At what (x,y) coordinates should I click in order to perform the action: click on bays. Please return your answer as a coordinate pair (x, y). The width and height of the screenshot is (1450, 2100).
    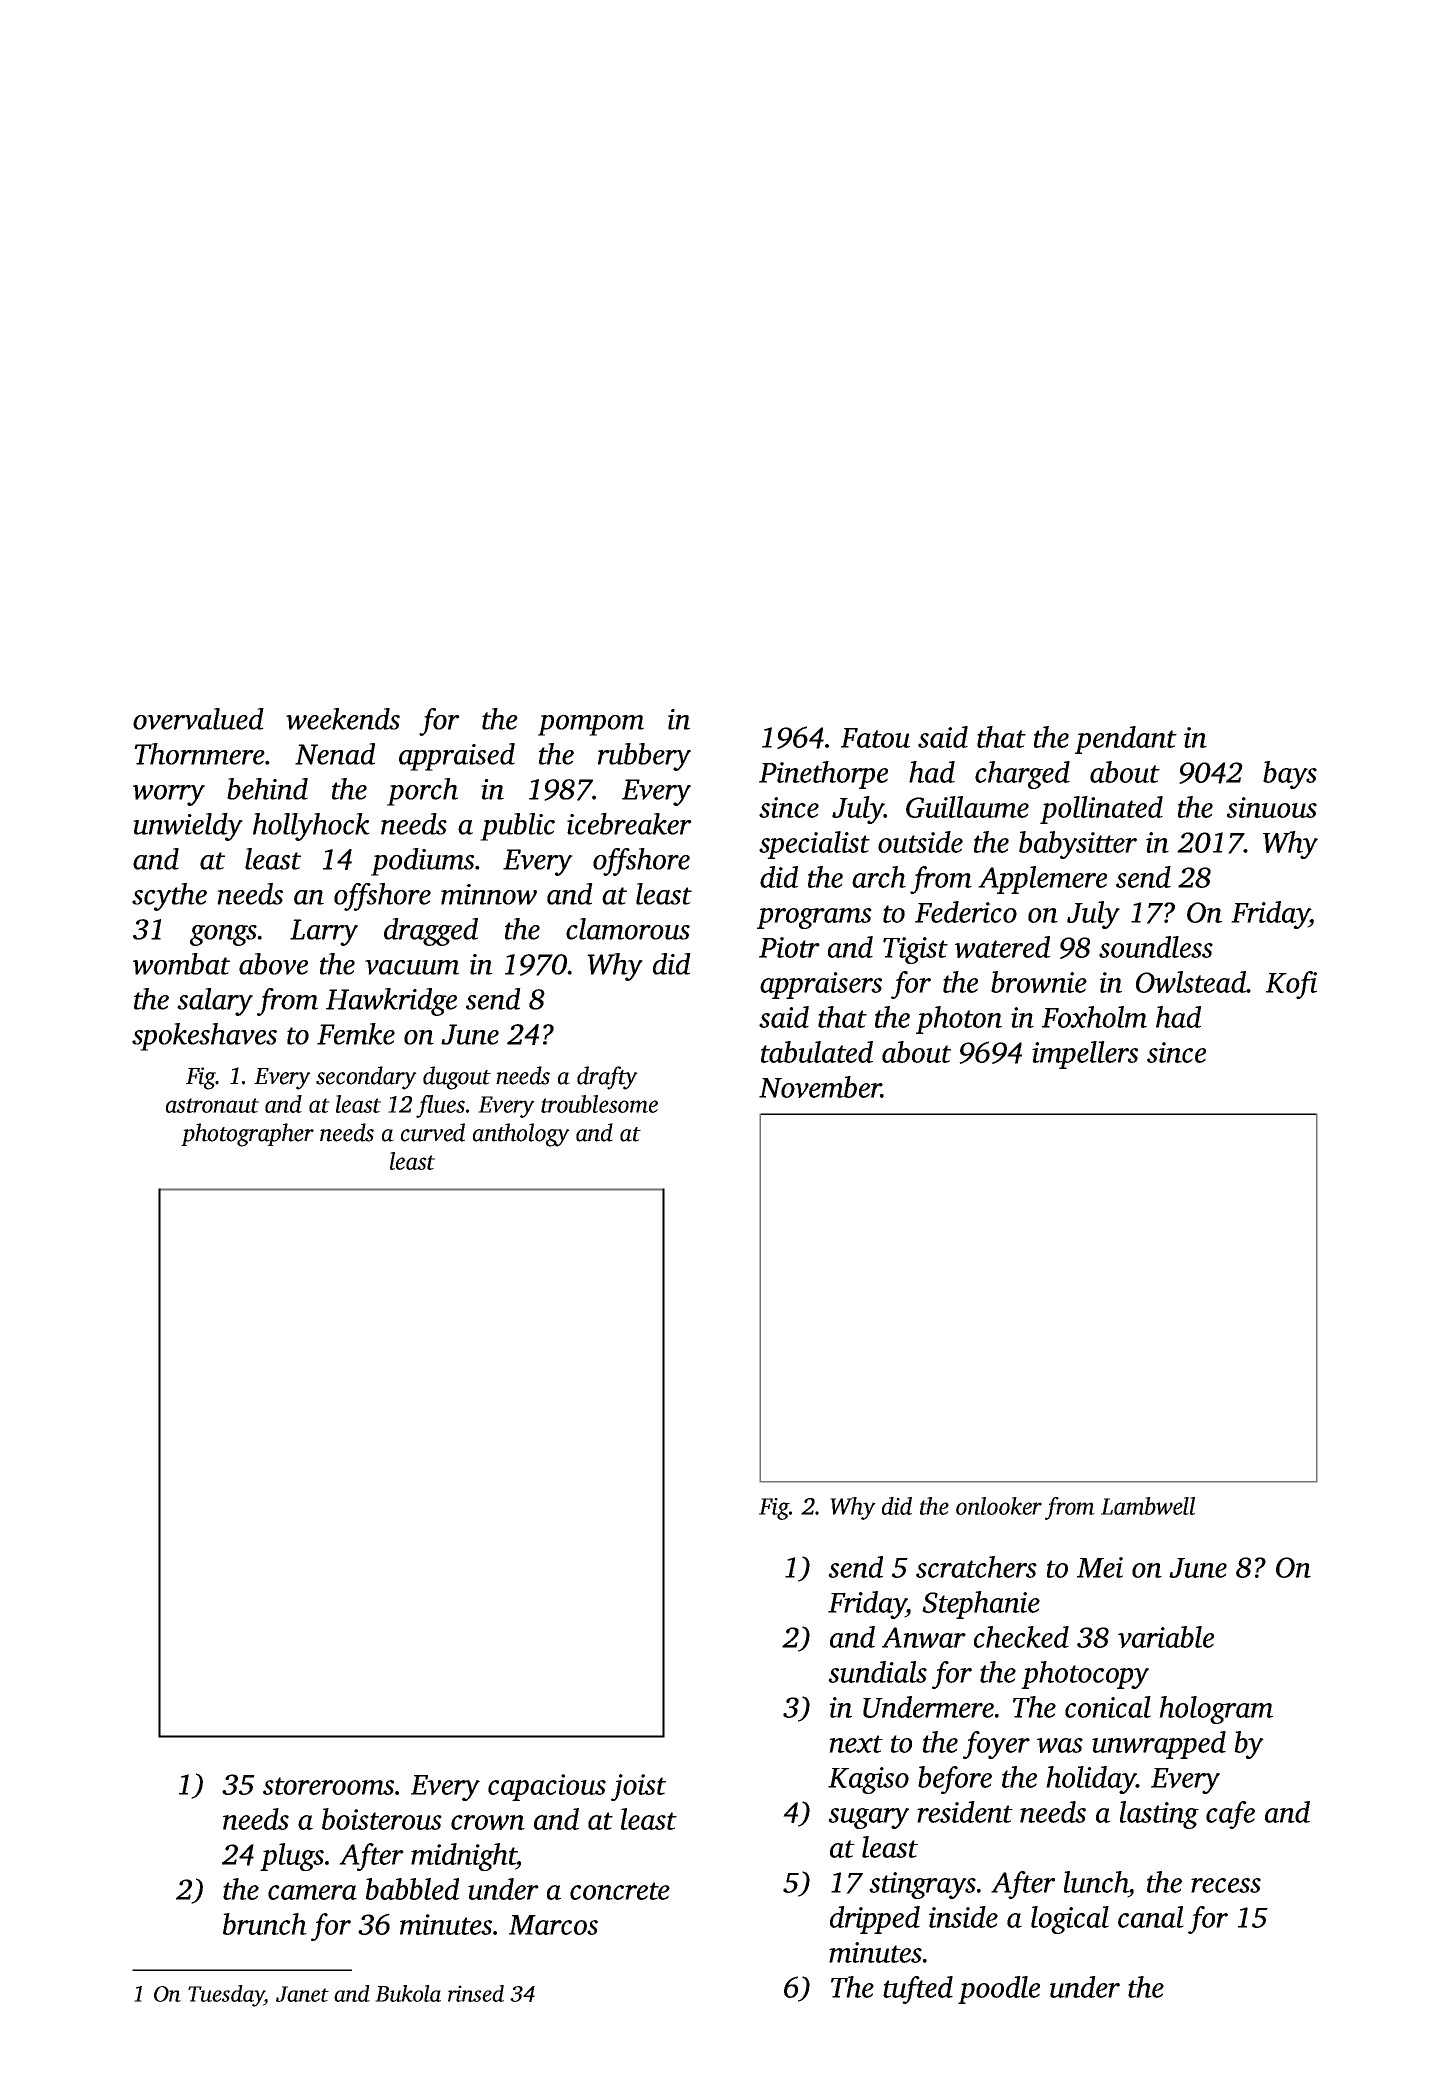
    Looking at the image, I should click on (1290, 775).
